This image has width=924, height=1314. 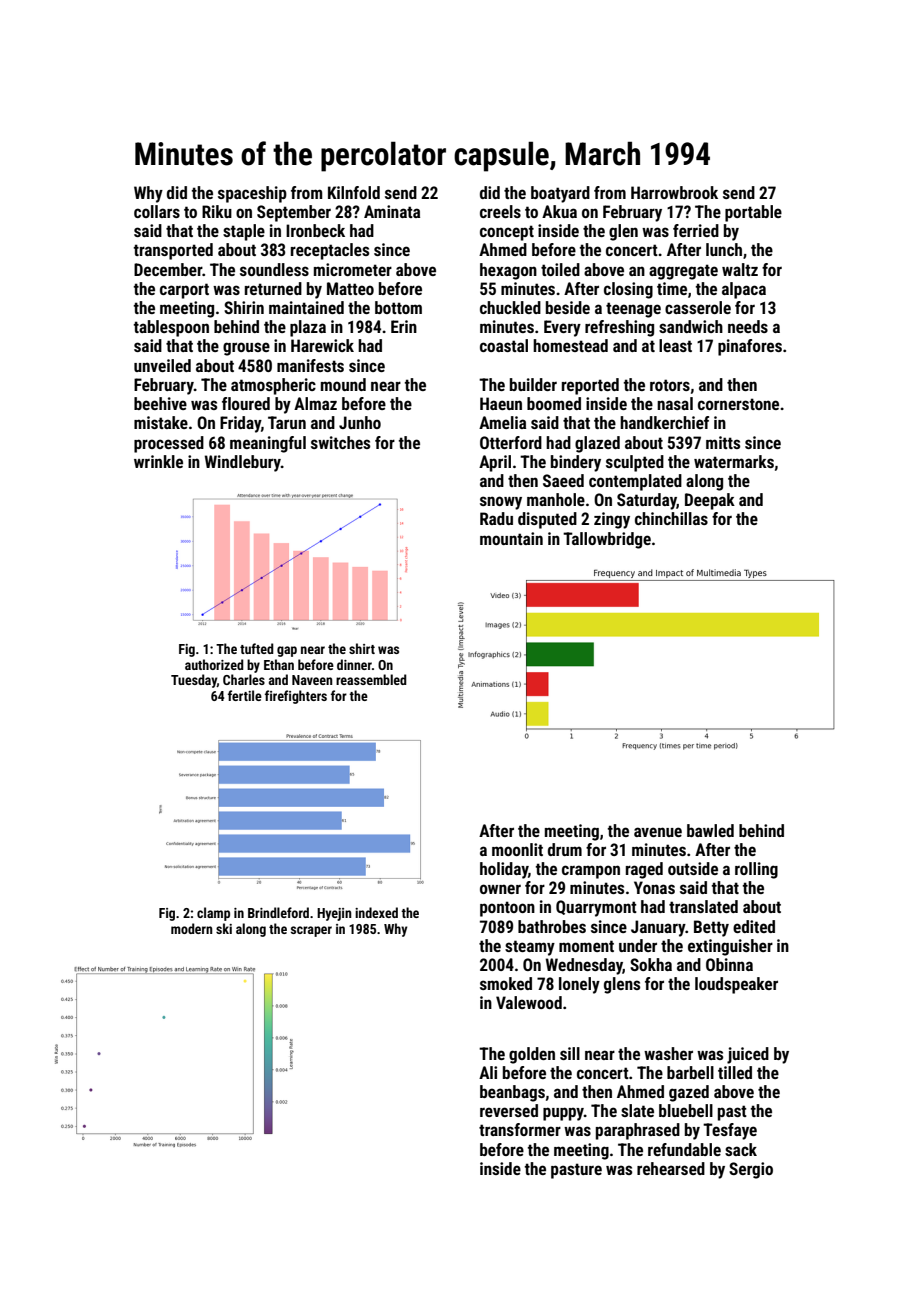 I want to click on indexed, so click(x=376, y=912).
